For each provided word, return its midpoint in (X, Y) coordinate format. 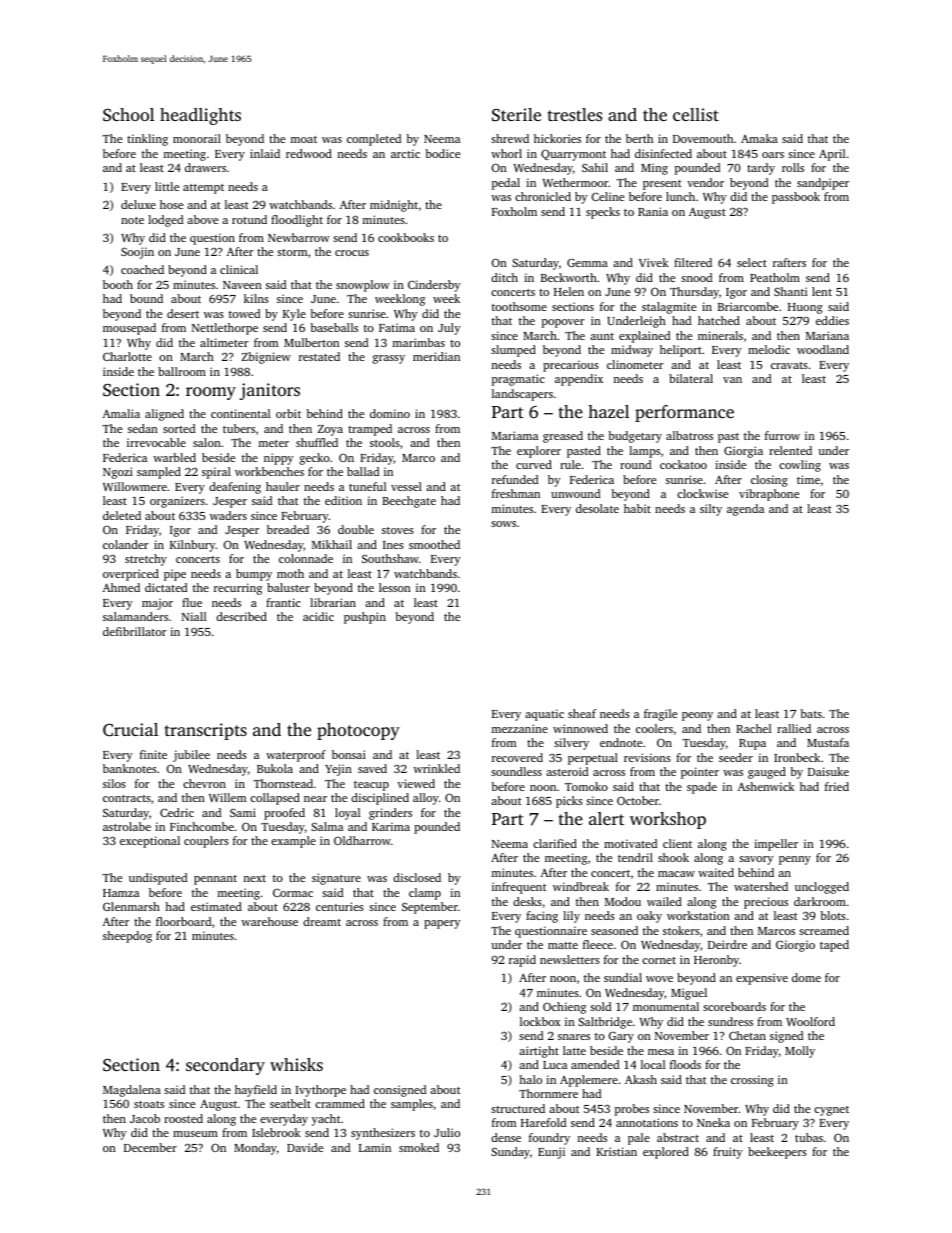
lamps (644, 452)
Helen (569, 291)
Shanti (790, 291)
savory (756, 860)
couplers (206, 842)
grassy (389, 359)
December (150, 1147)
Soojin (137, 253)
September (430, 908)
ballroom (182, 371)
